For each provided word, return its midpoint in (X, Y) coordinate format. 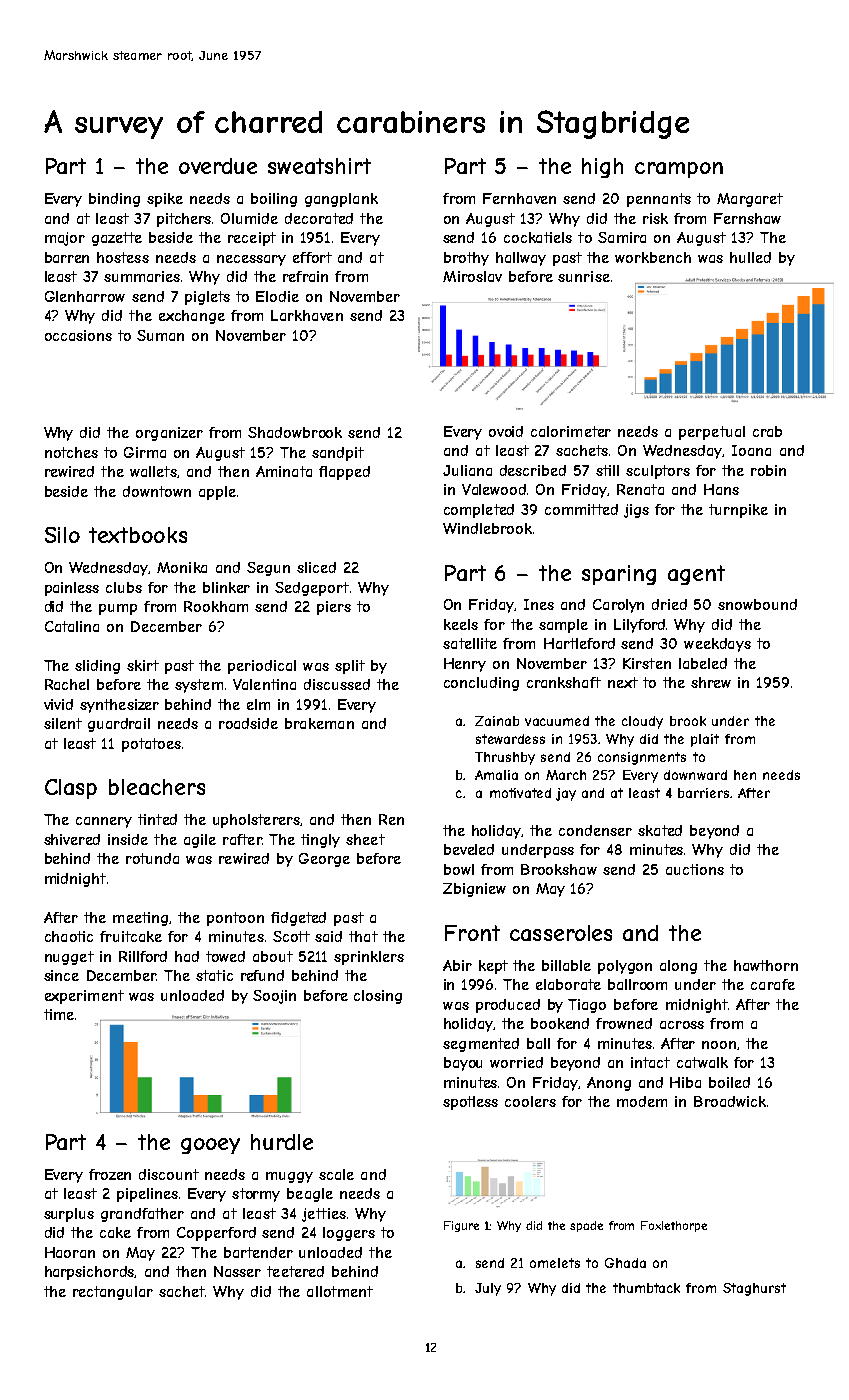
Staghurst (754, 1289)
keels (461, 624)
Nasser (237, 1271)
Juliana (467, 470)
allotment (340, 1291)
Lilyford (639, 626)
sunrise (584, 276)
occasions (78, 335)
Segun (268, 569)
